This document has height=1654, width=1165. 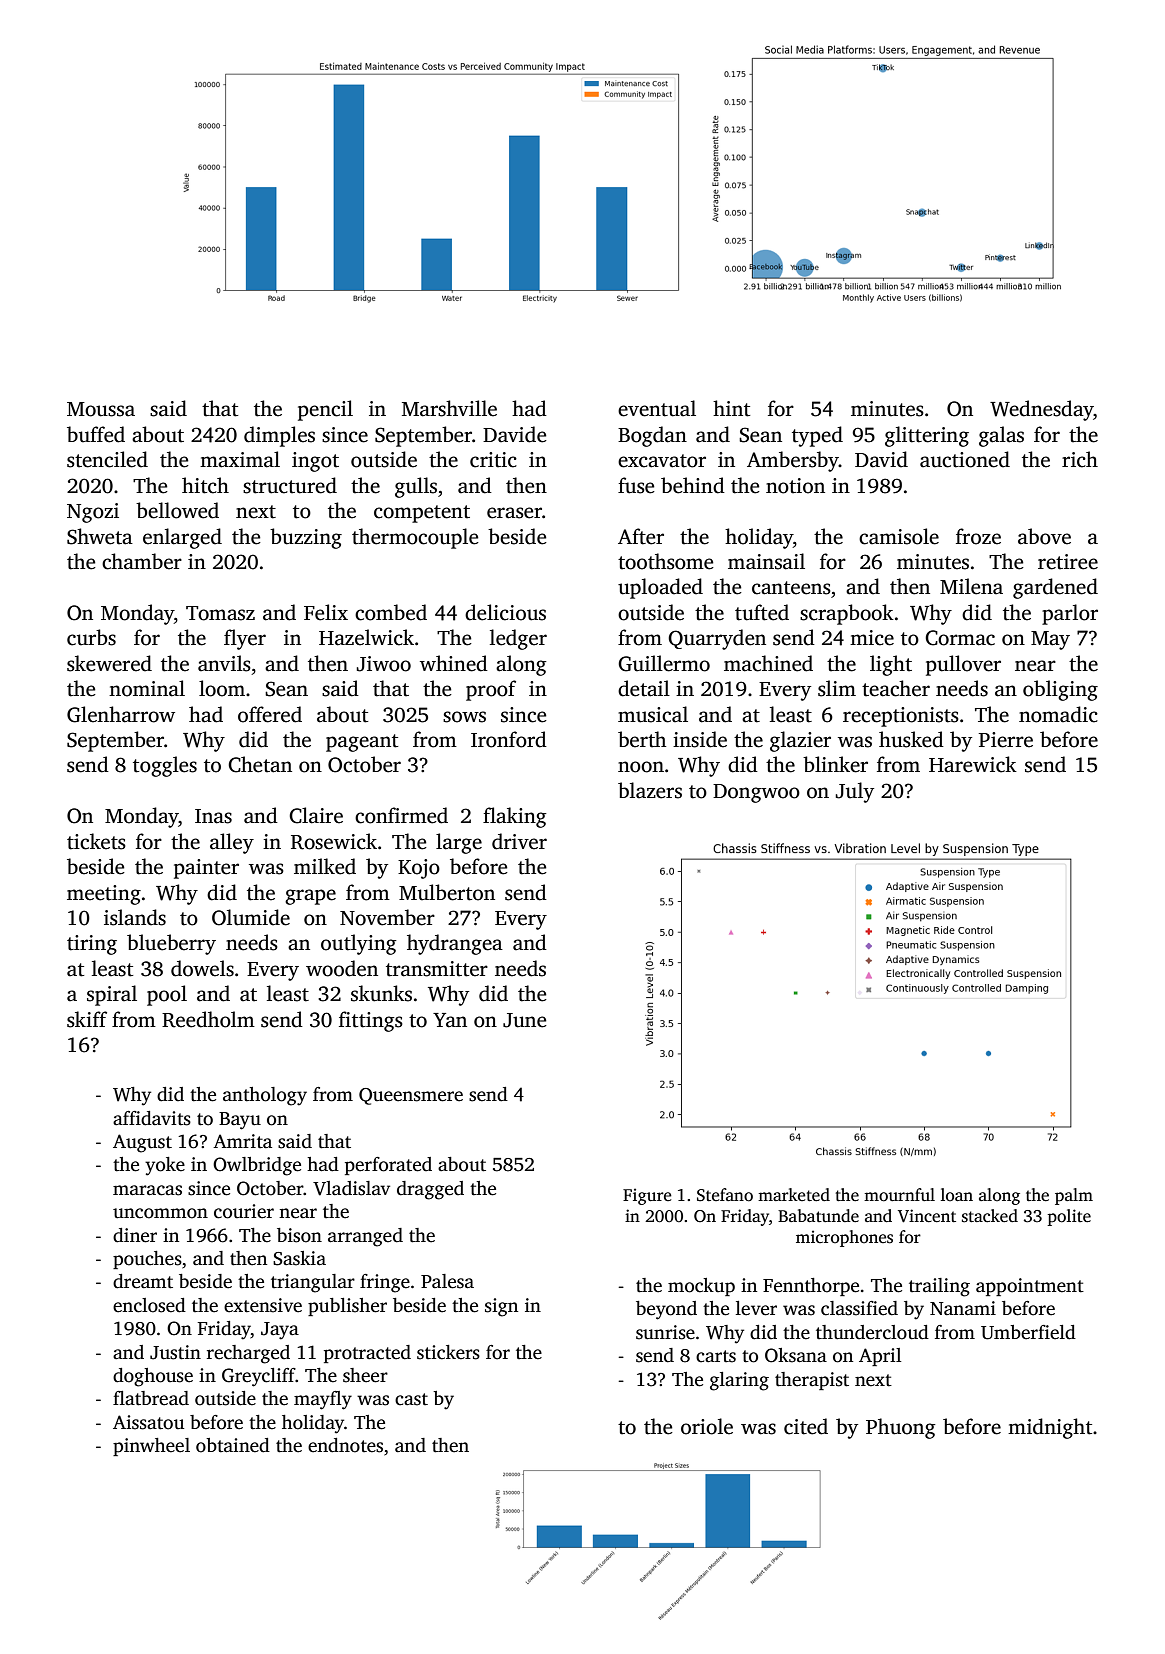 I want to click on hint, so click(x=731, y=408).
